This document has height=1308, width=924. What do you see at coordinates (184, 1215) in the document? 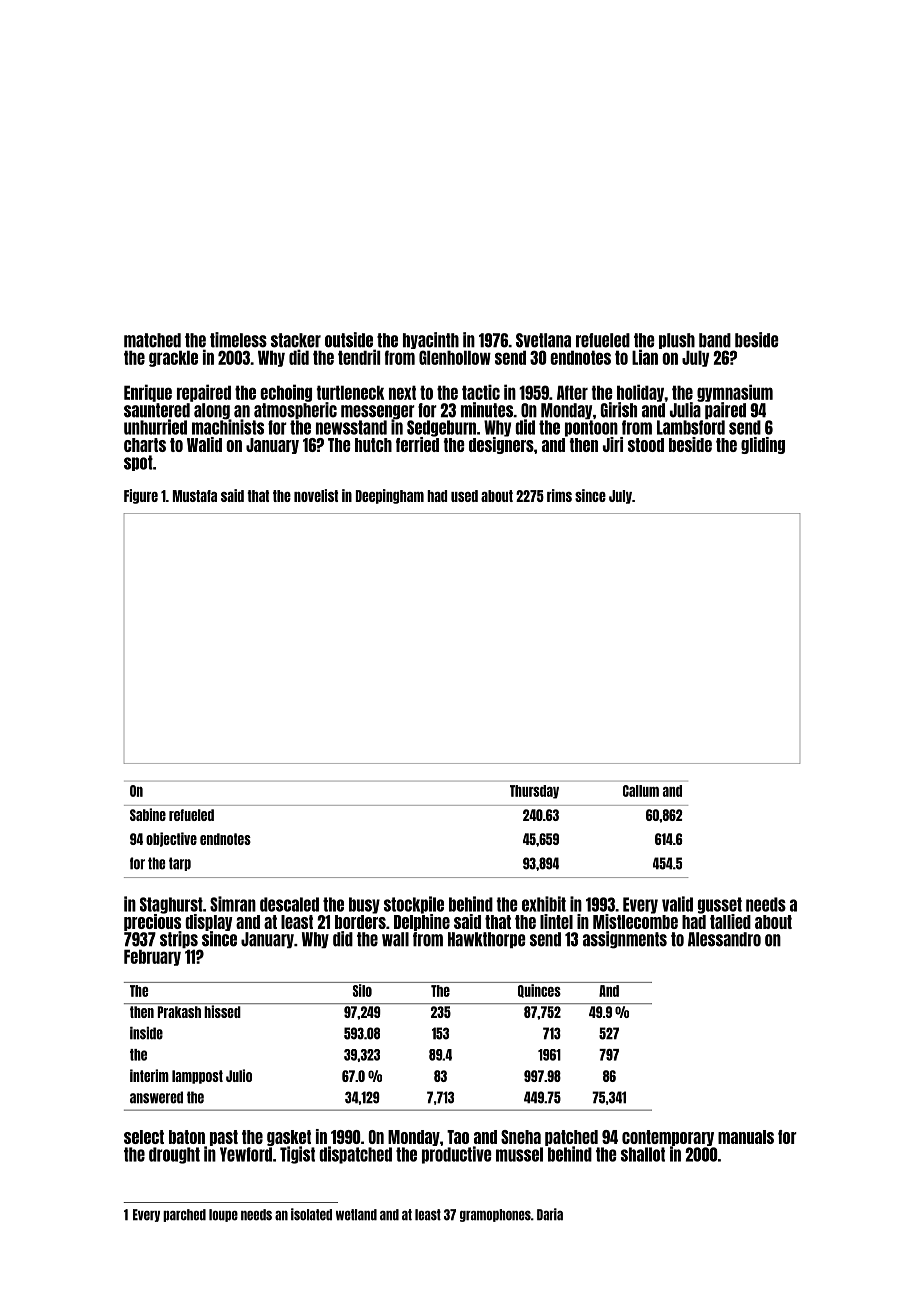
I see `parched` at bounding box center [184, 1215].
